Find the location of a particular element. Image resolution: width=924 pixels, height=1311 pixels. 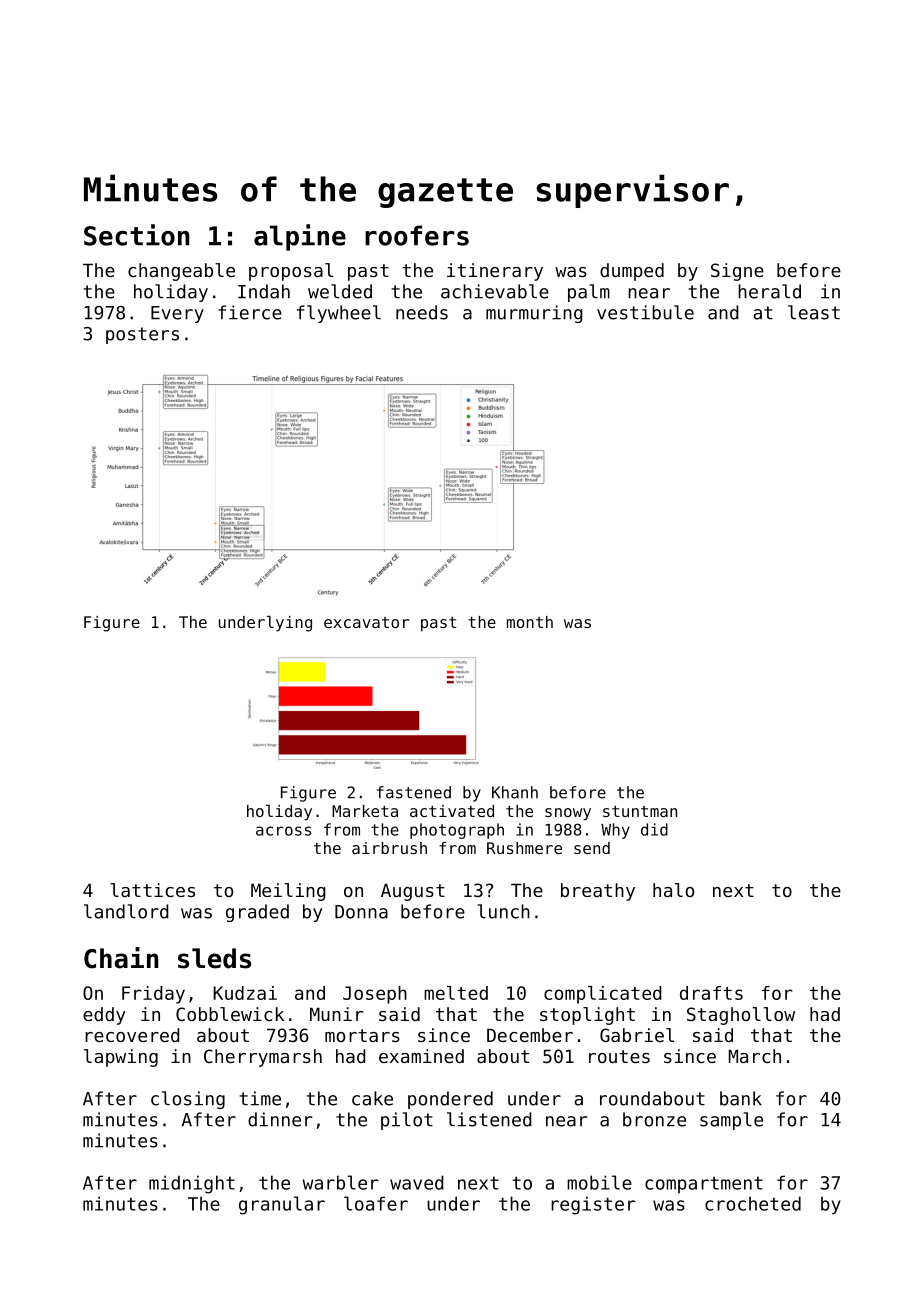

closing is located at coordinates (188, 1100).
